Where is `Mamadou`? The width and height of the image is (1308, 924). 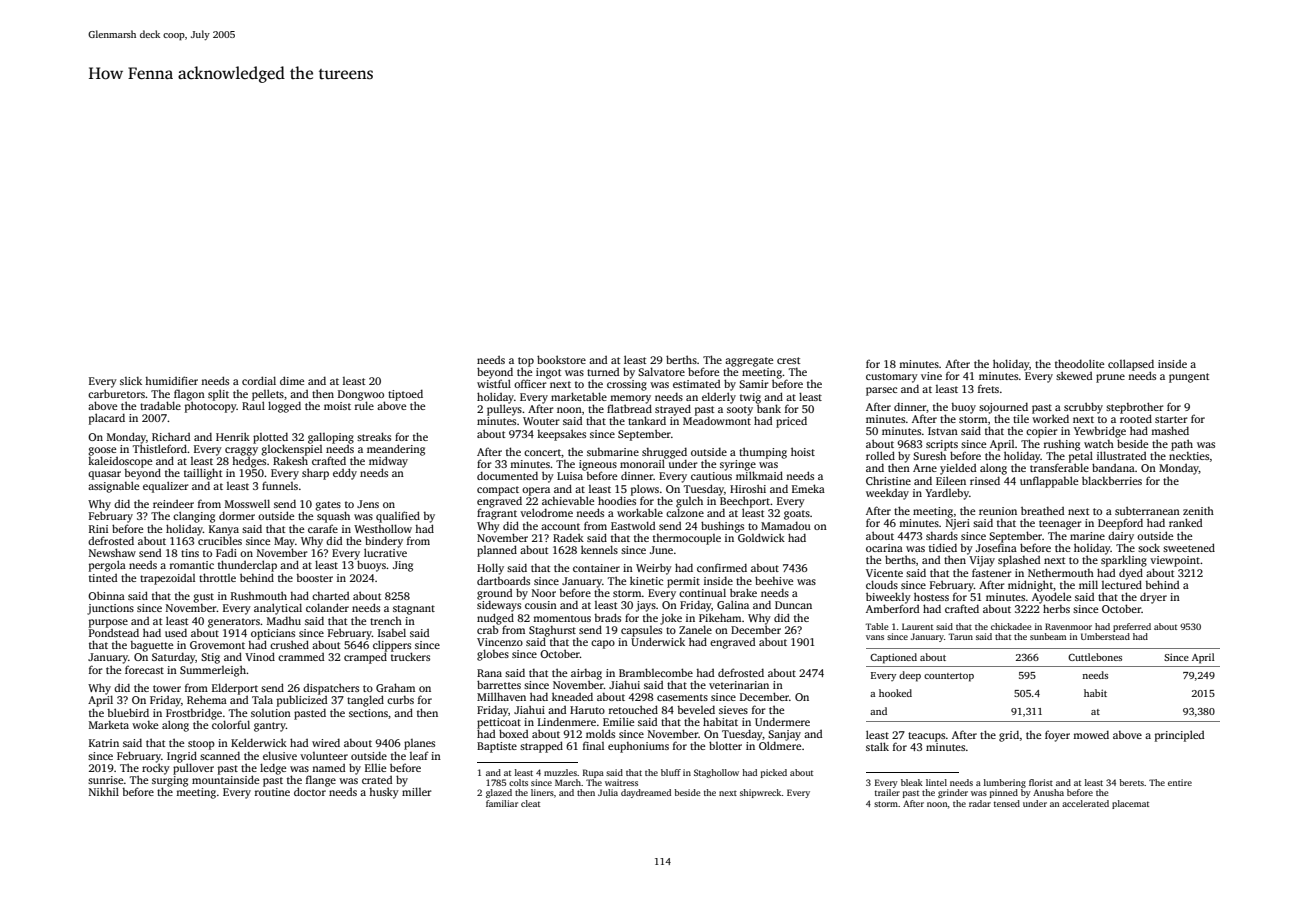
Mamadou is located at coordinates (786, 525).
